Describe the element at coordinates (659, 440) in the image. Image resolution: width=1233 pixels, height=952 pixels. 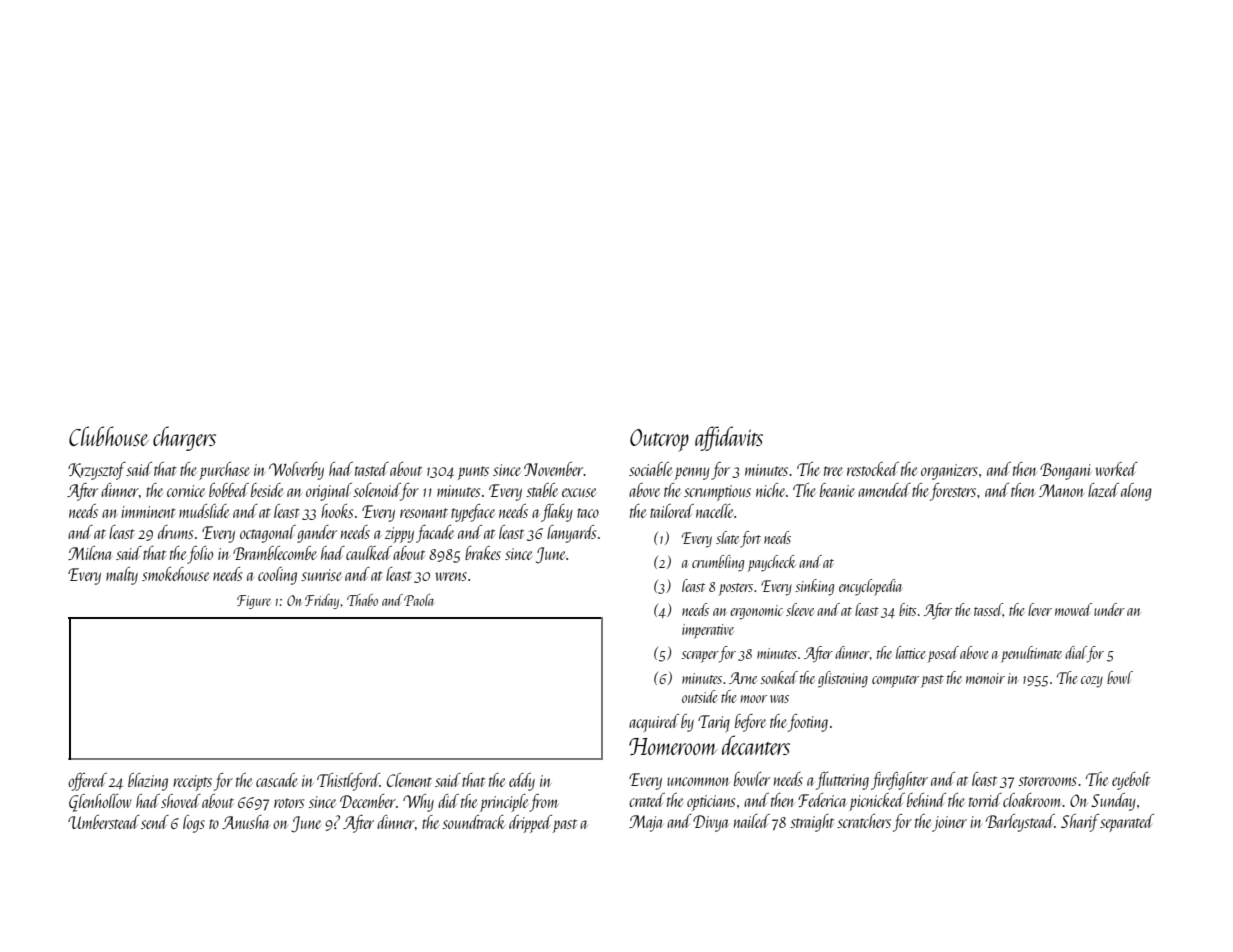
I see `Outcrop` at that location.
